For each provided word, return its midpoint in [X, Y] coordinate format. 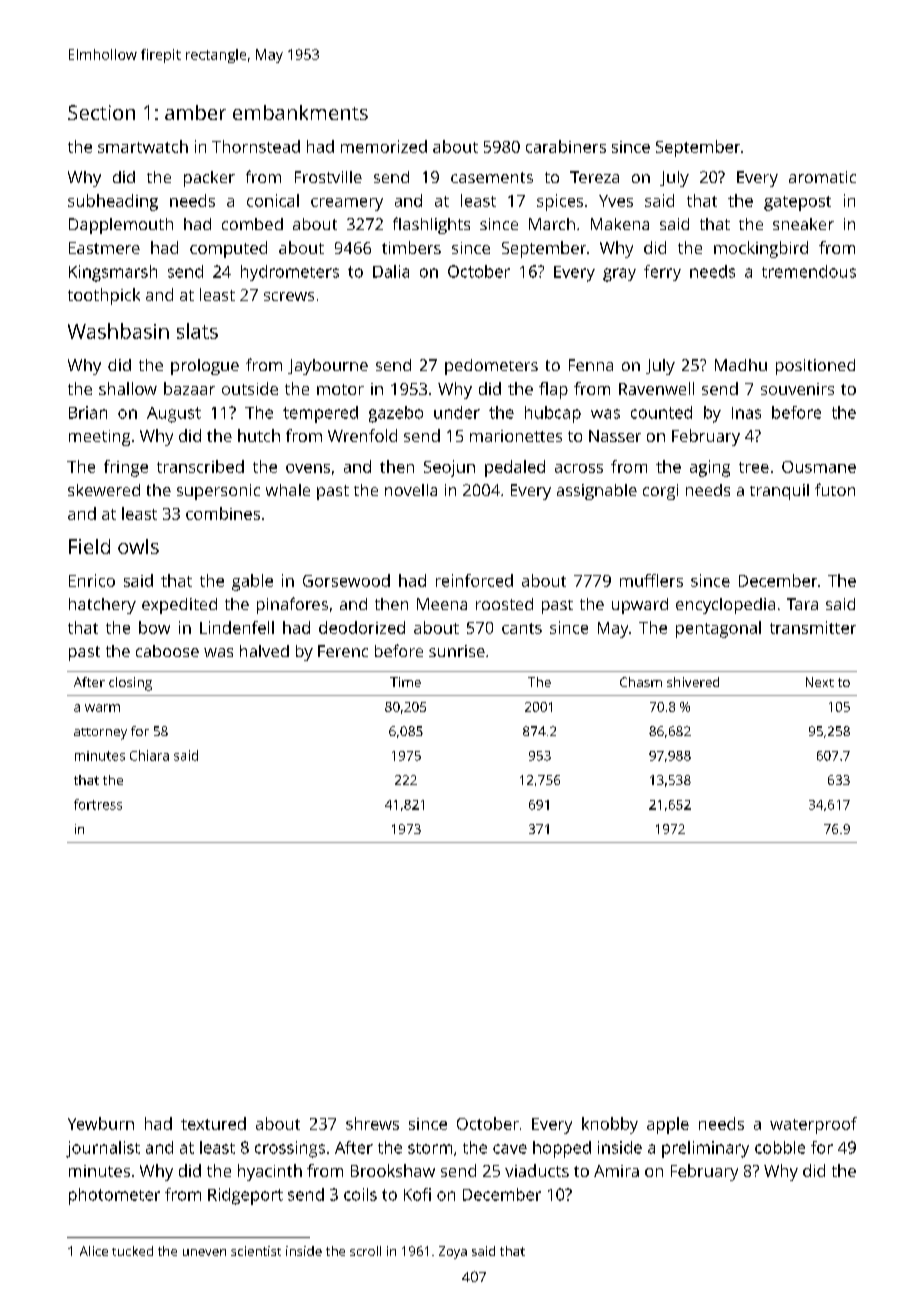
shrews [372, 1123]
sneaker [803, 224]
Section [101, 112]
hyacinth [270, 1172]
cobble [780, 1147]
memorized [384, 146]
